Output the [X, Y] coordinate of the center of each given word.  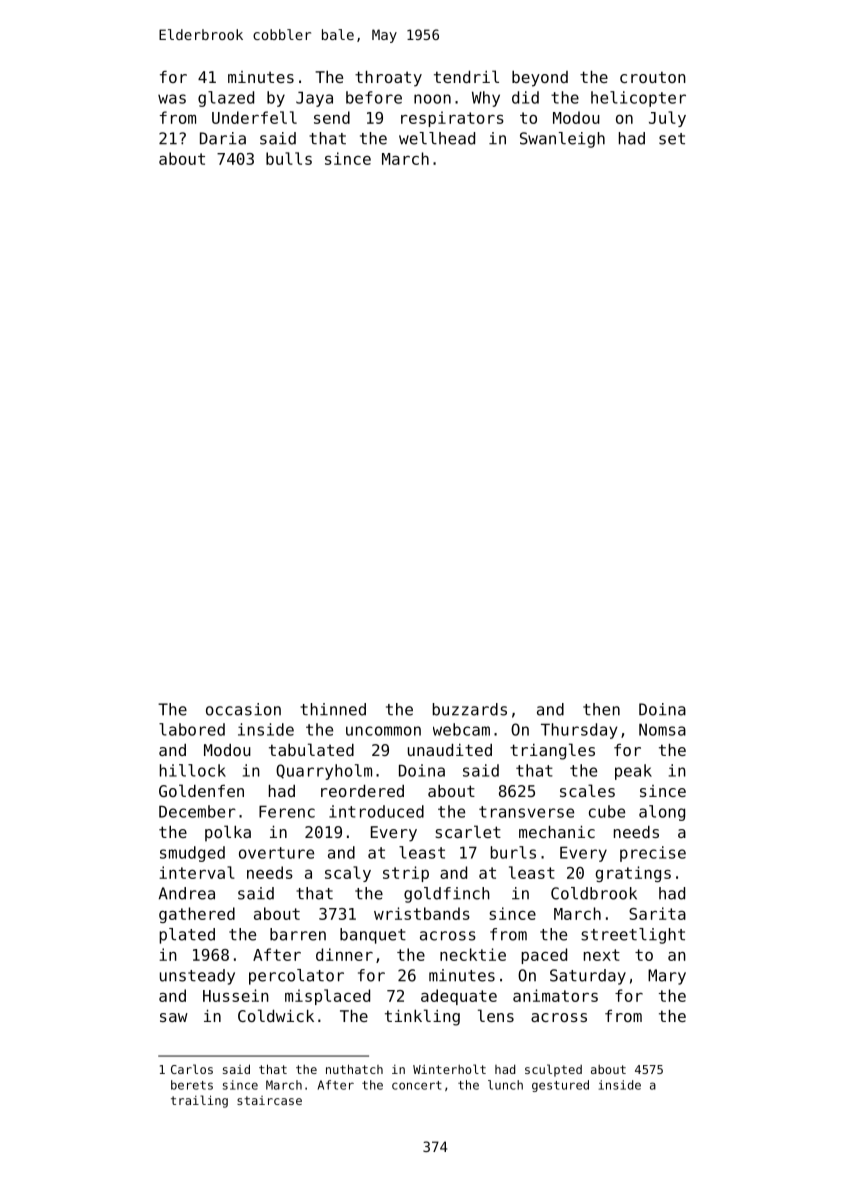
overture [276, 853]
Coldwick [276, 1015]
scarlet [468, 831]
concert [417, 1085]
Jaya [314, 99]
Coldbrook [594, 893]
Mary [667, 977]
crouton [653, 77]
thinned [333, 709]
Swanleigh [562, 140]
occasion [243, 709]
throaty [388, 79]
